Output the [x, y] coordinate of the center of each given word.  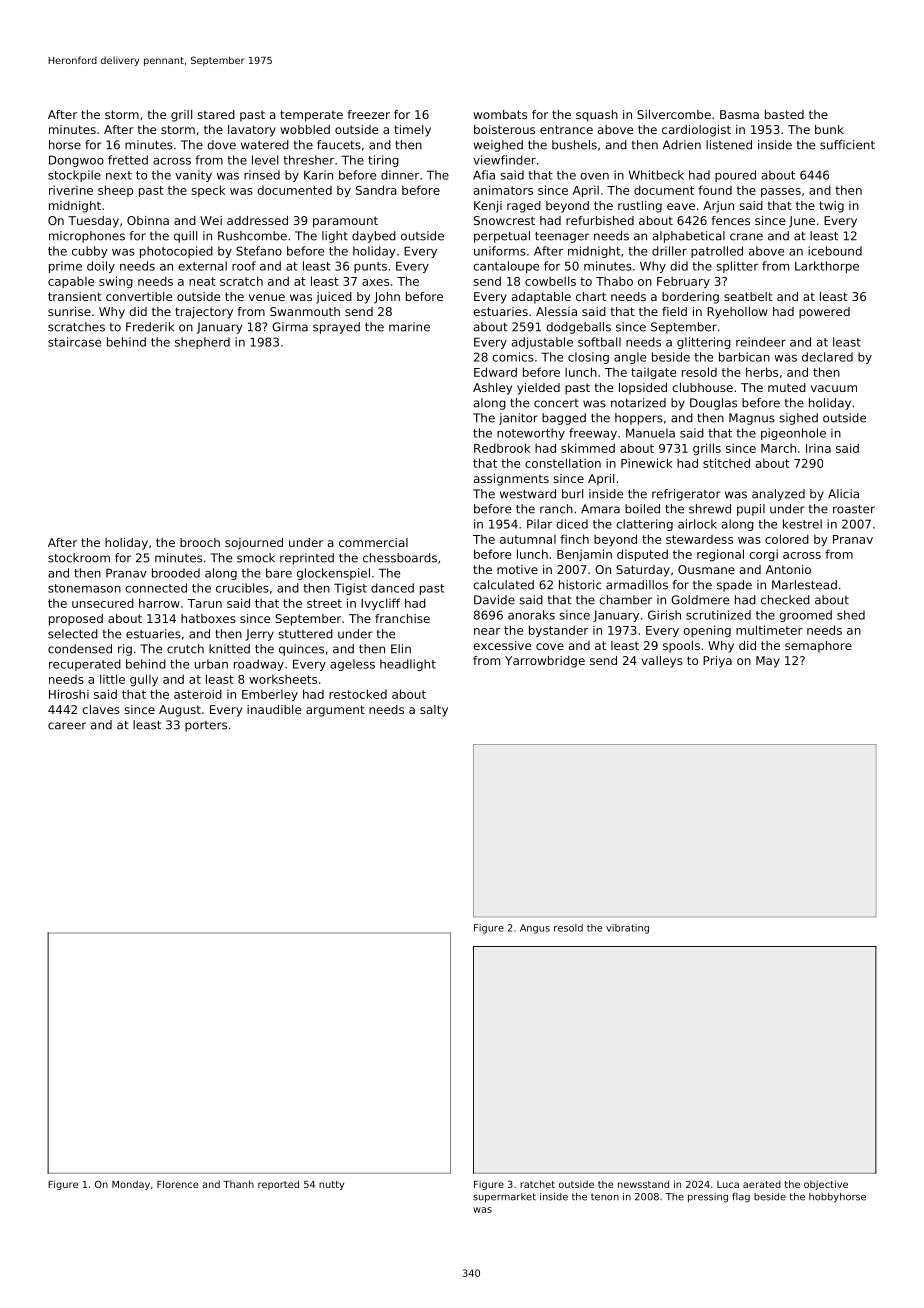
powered [824, 313]
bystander [558, 631]
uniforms [500, 251]
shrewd [710, 509]
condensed [80, 649]
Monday [131, 1185]
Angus [535, 929]
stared [216, 114]
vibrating [627, 929]
